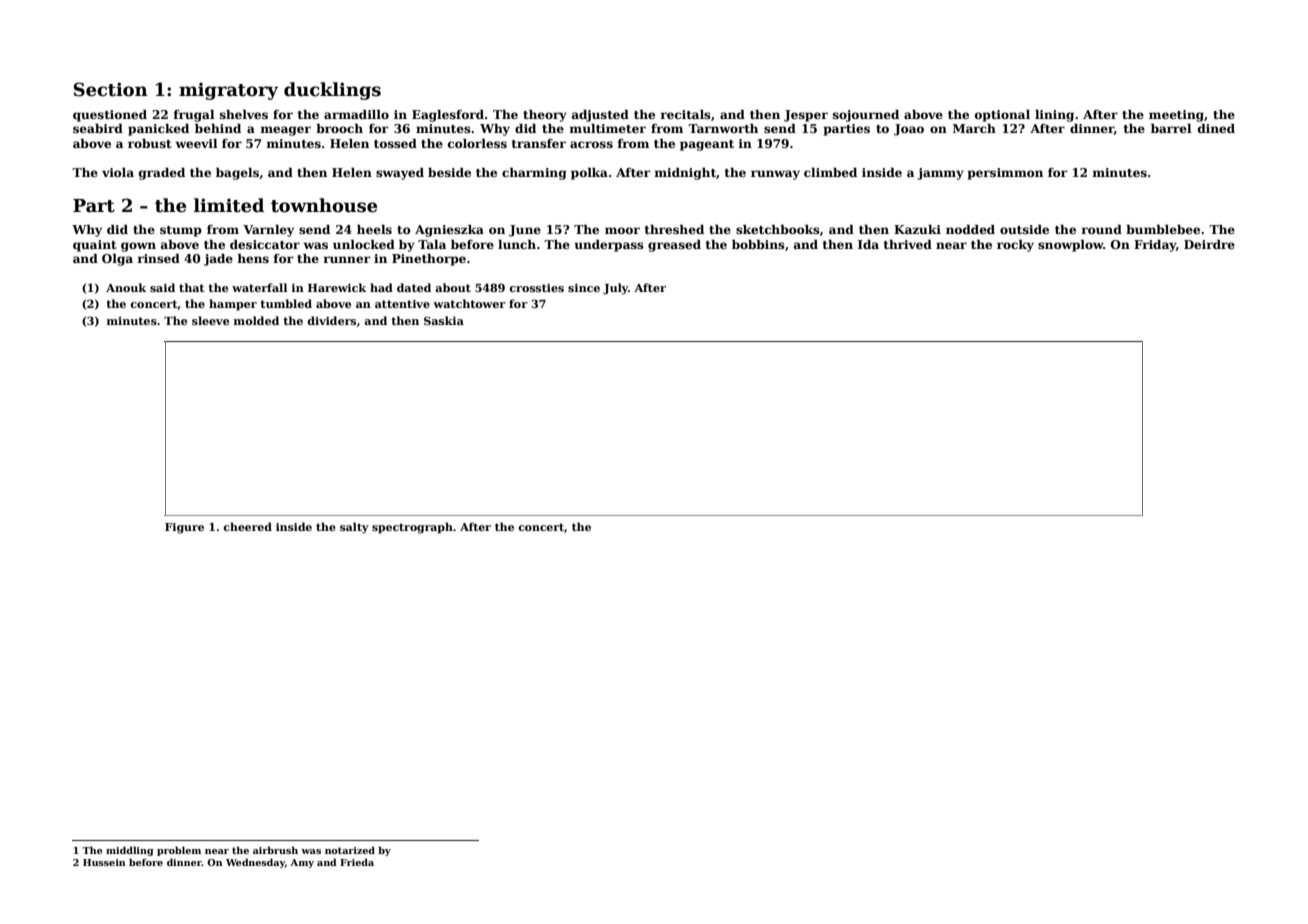  What do you see at coordinates (685, 114) in the screenshot?
I see `recitals` at bounding box center [685, 114].
